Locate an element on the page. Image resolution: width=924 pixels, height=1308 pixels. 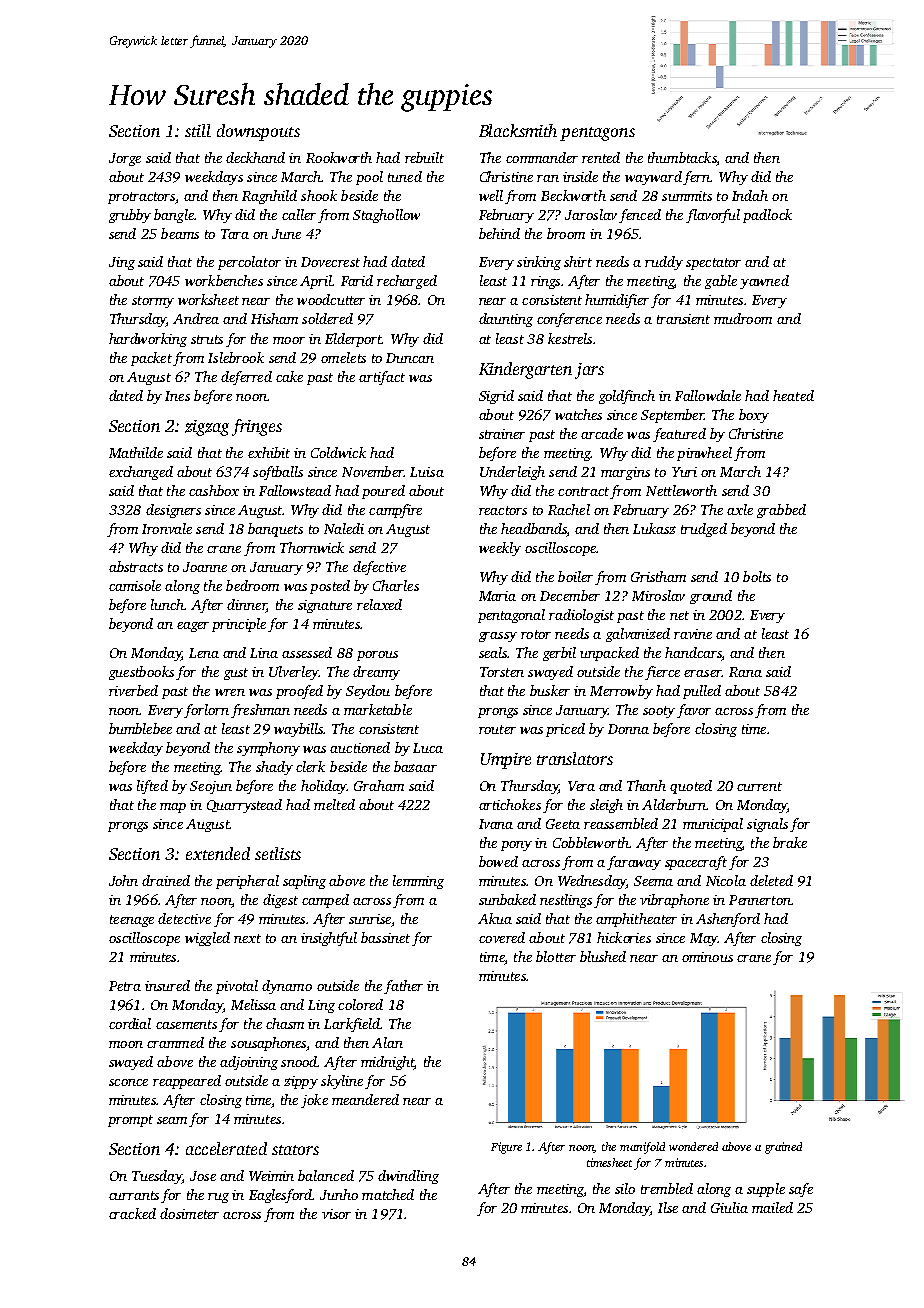
Gristham is located at coordinates (658, 576).
